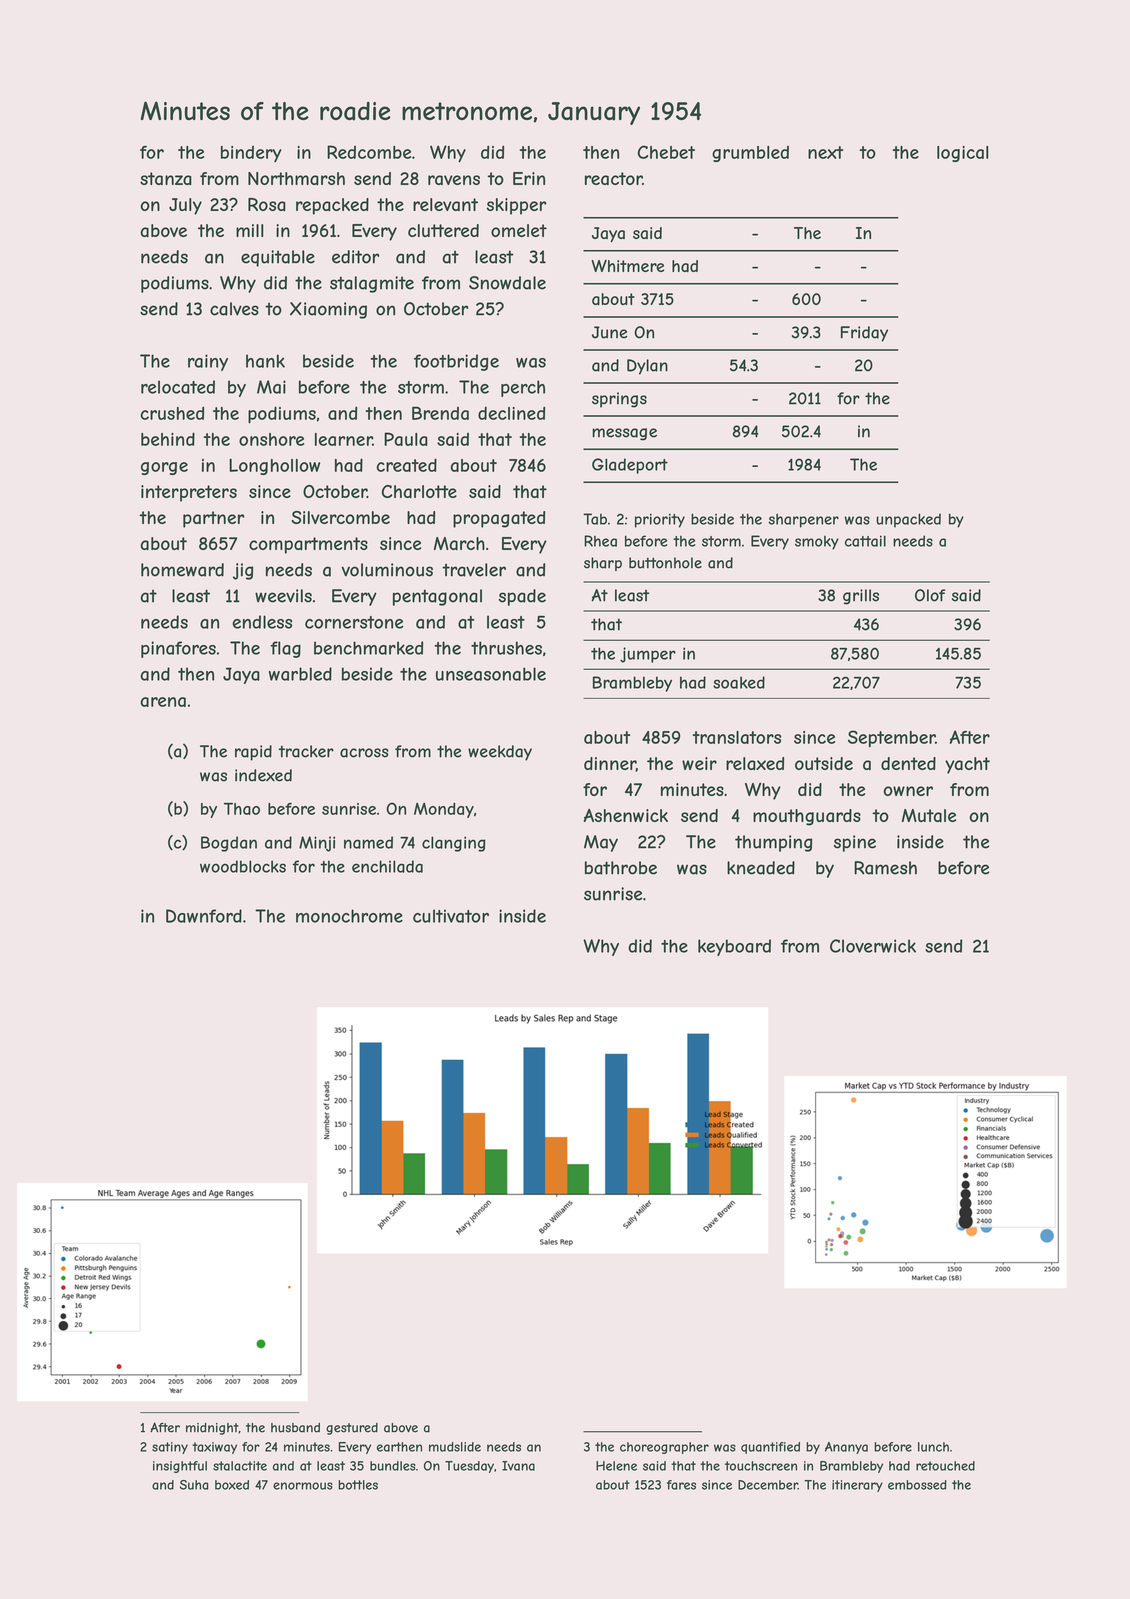 This document has height=1599, width=1130. What do you see at coordinates (817, 543) in the document?
I see `smoky` at bounding box center [817, 543].
